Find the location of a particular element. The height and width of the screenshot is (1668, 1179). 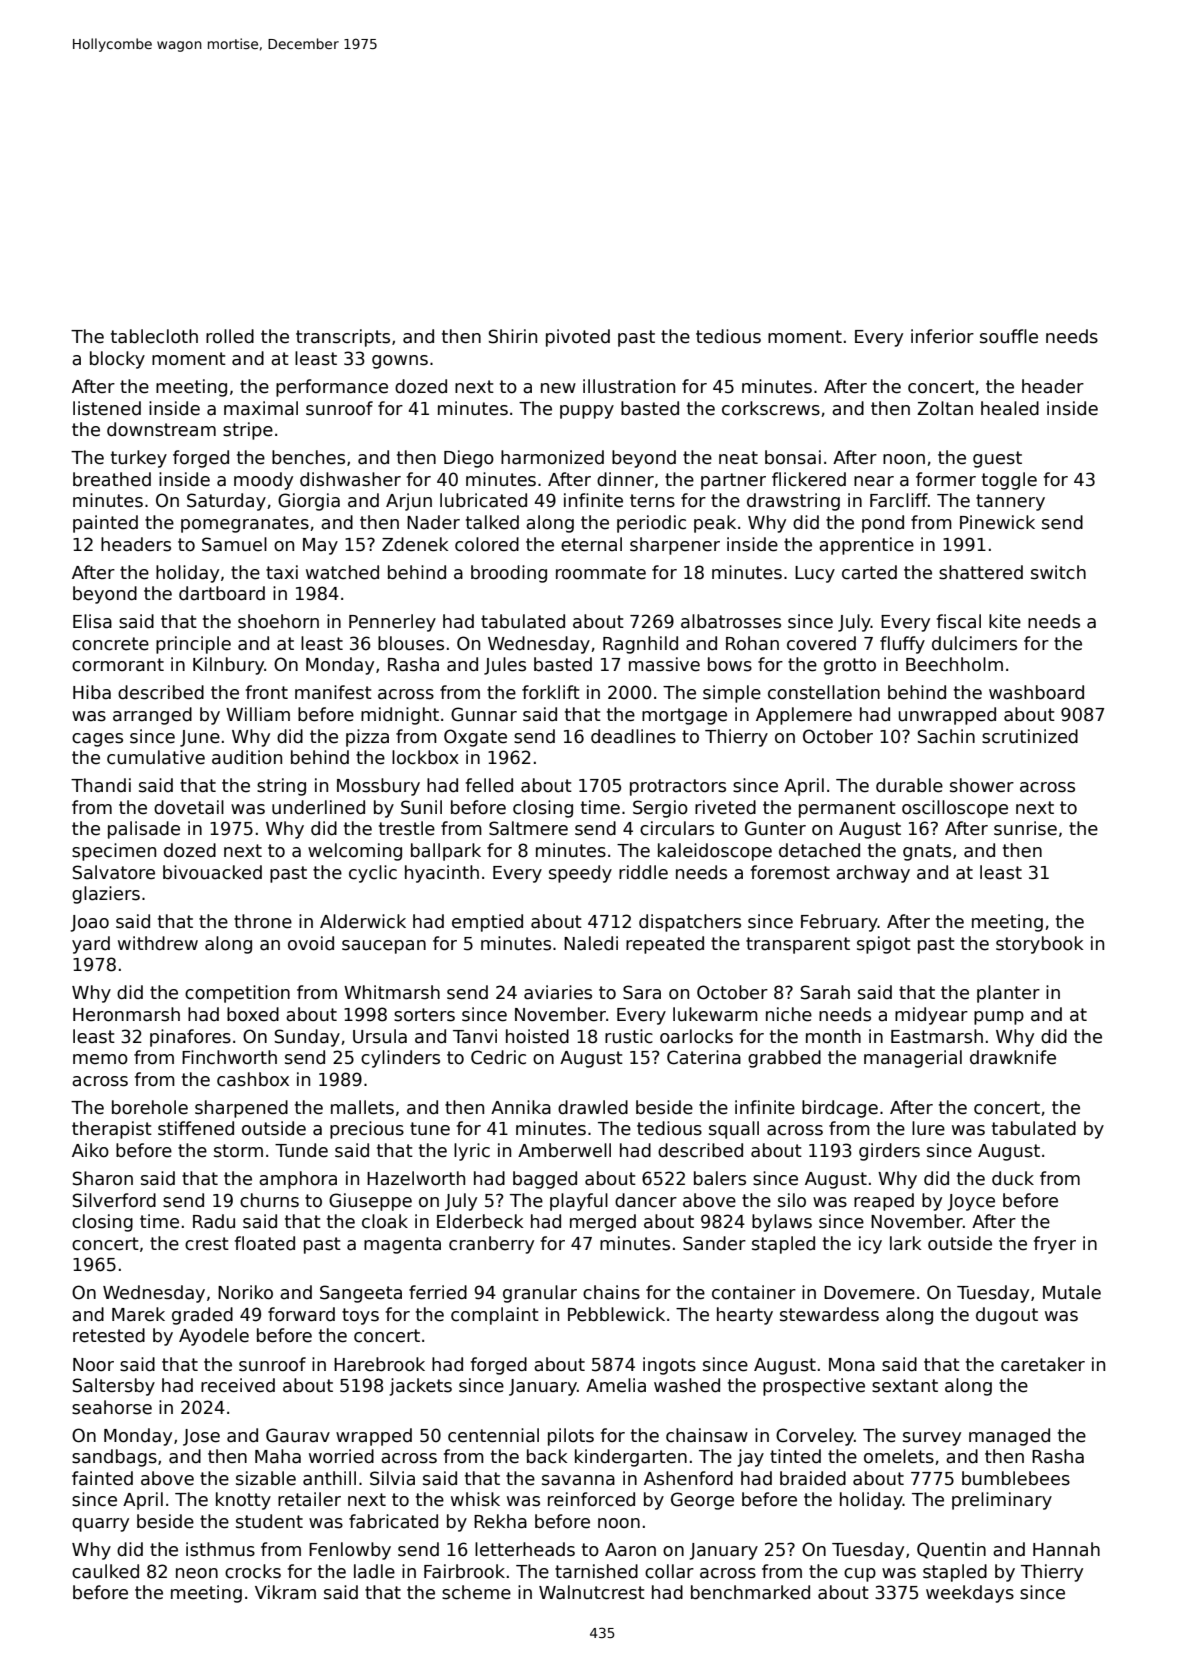

jay is located at coordinates (750, 1458).
